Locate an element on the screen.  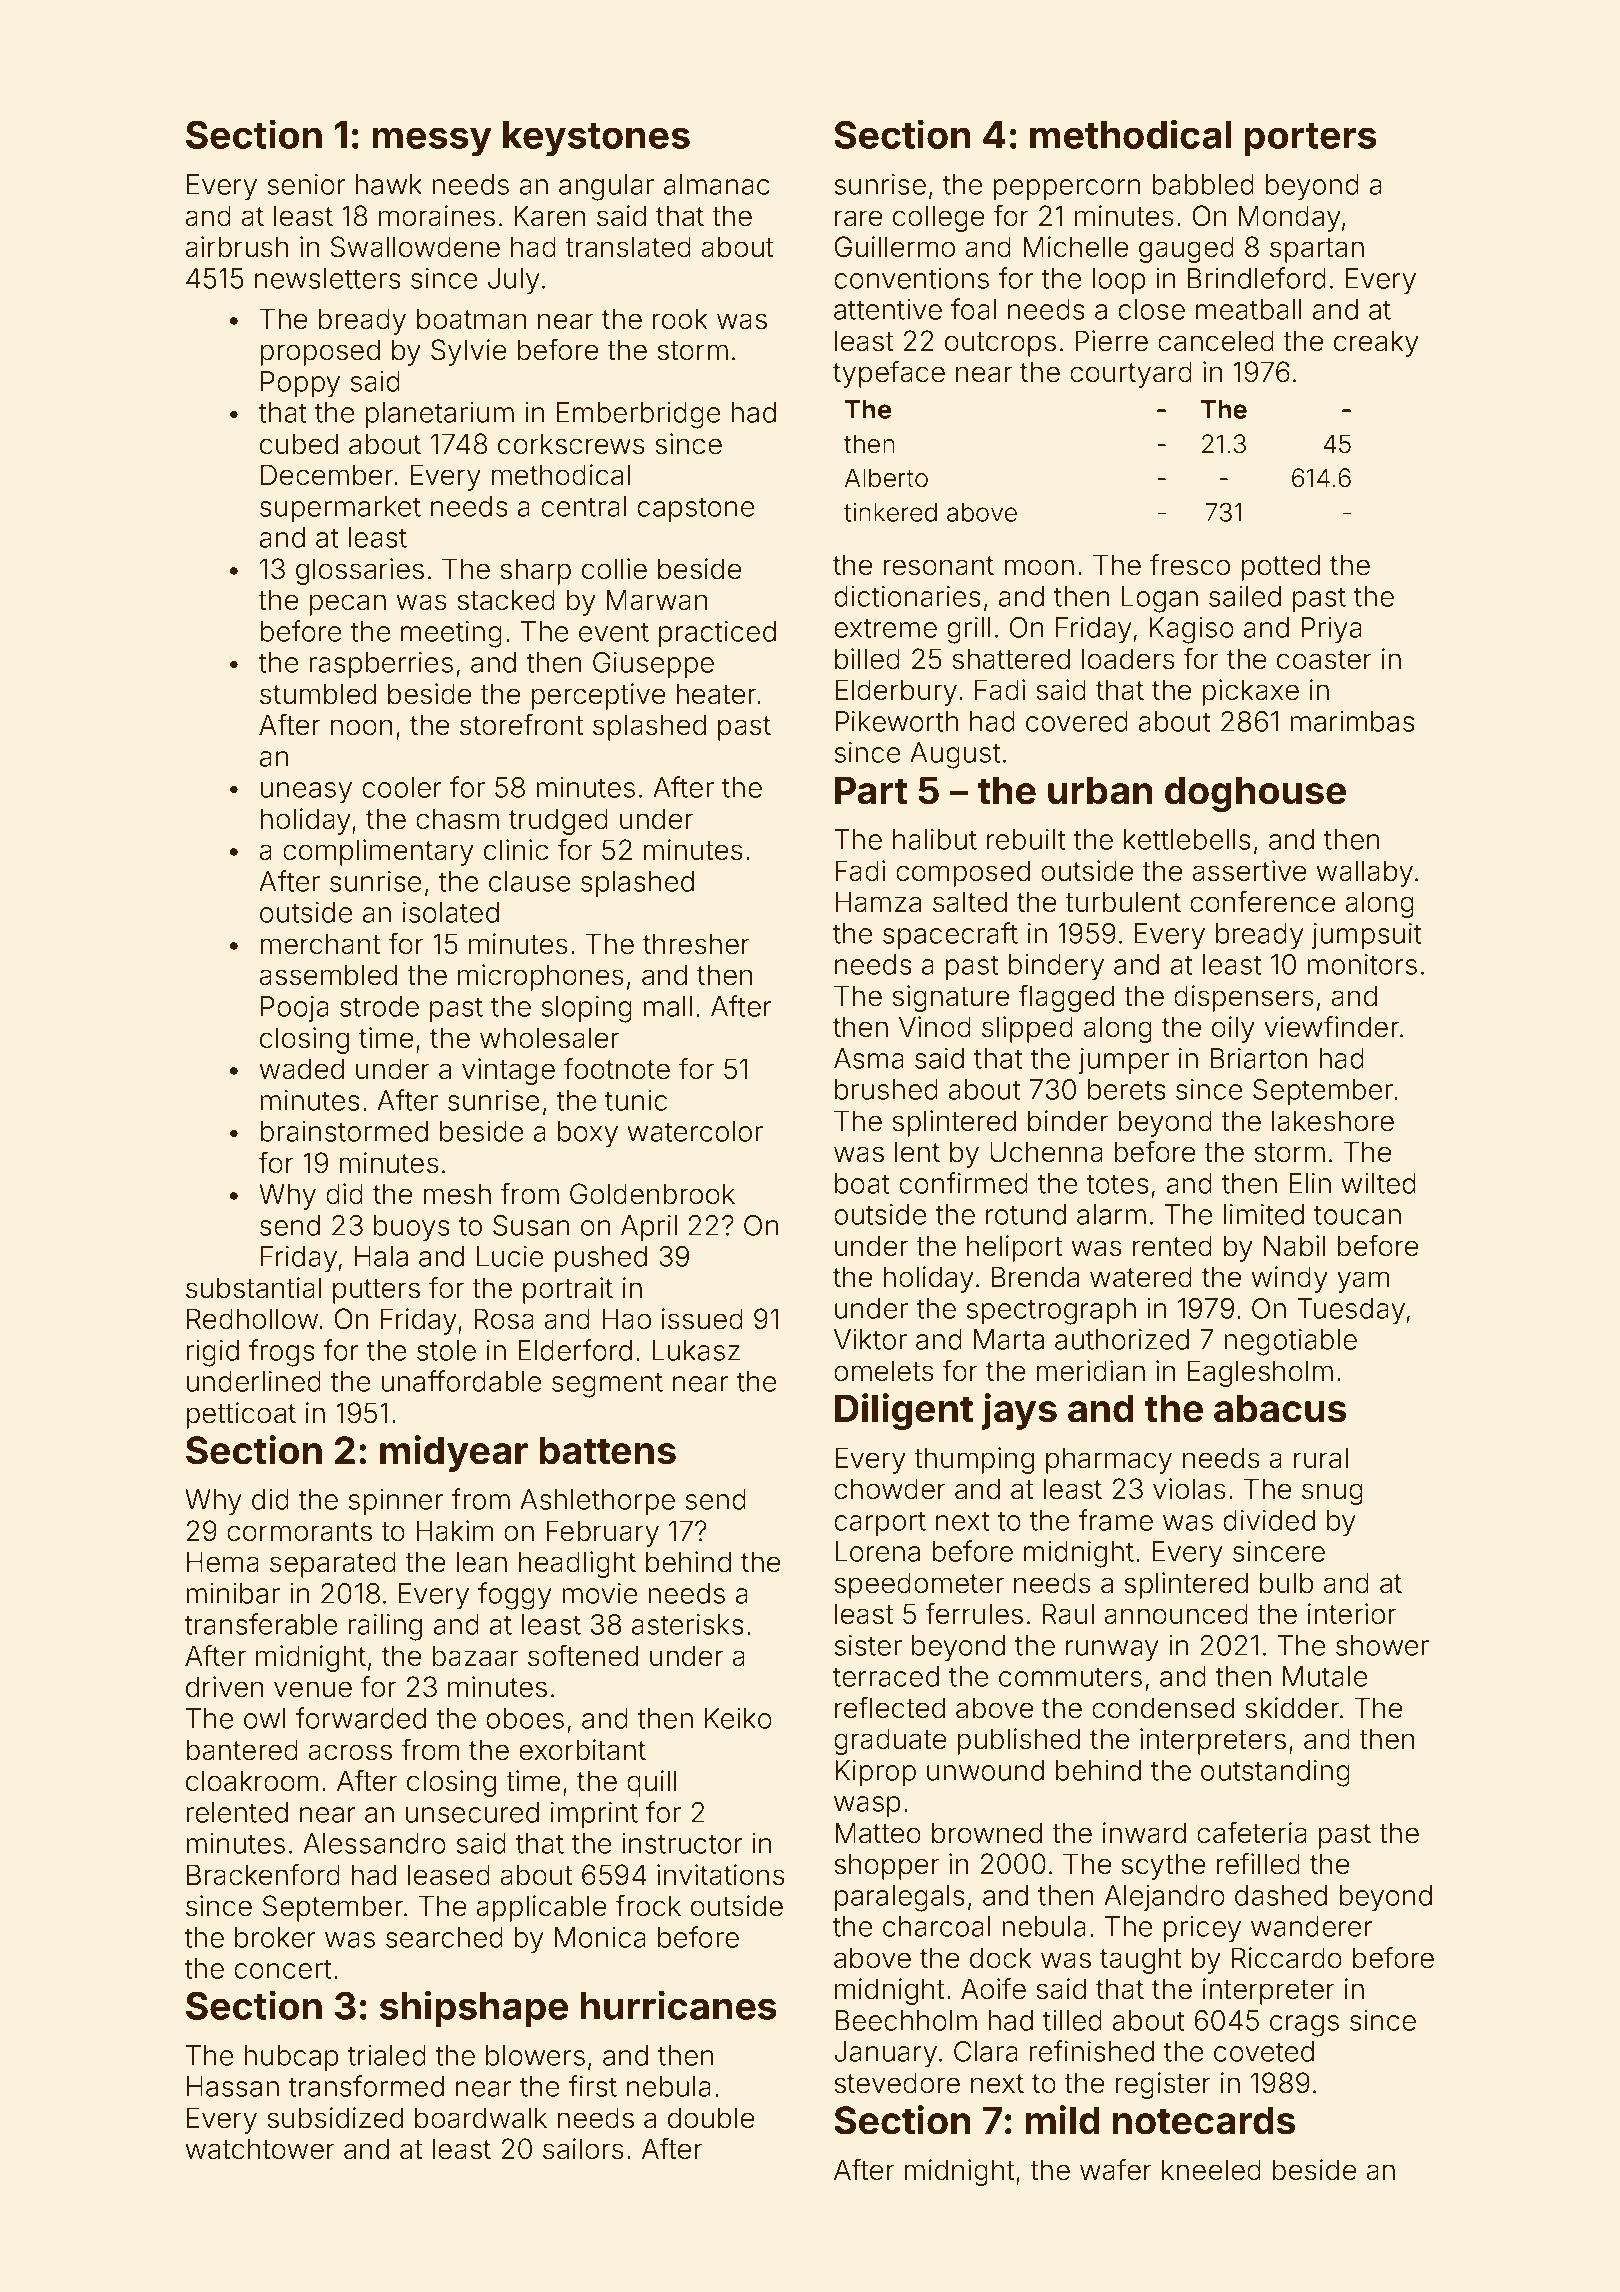
keystones is located at coordinates (596, 139).
